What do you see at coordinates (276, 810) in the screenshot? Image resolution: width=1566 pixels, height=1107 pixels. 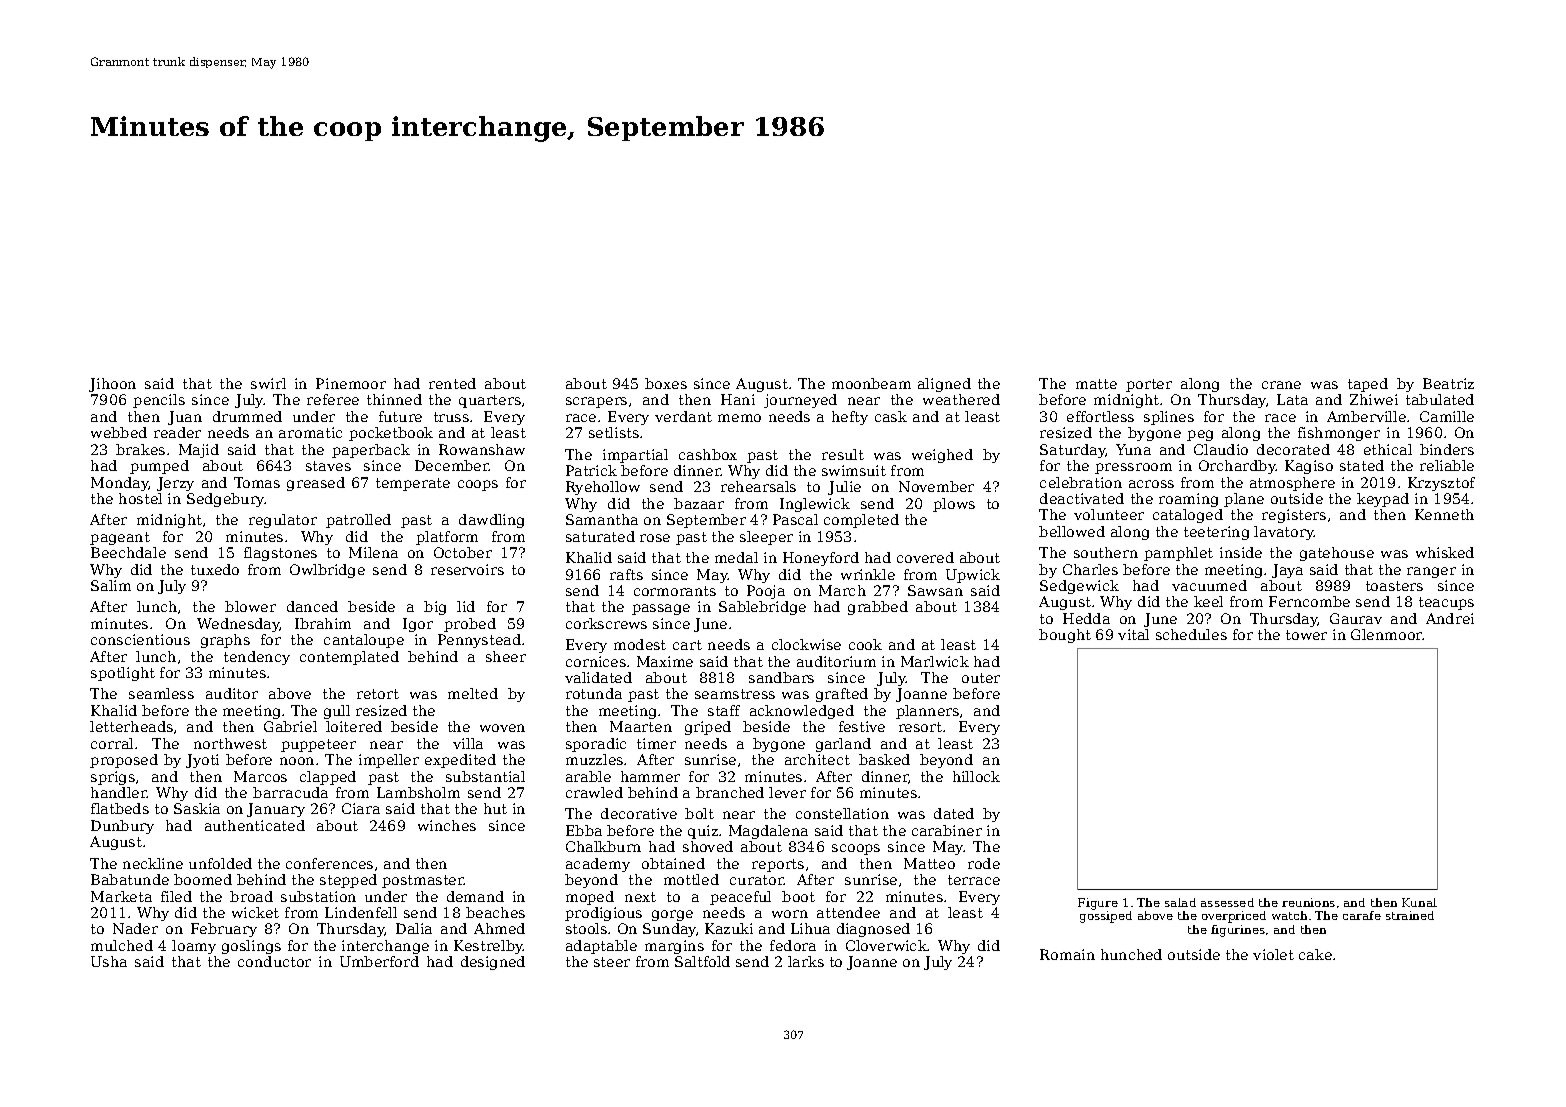 I see `January` at bounding box center [276, 810].
